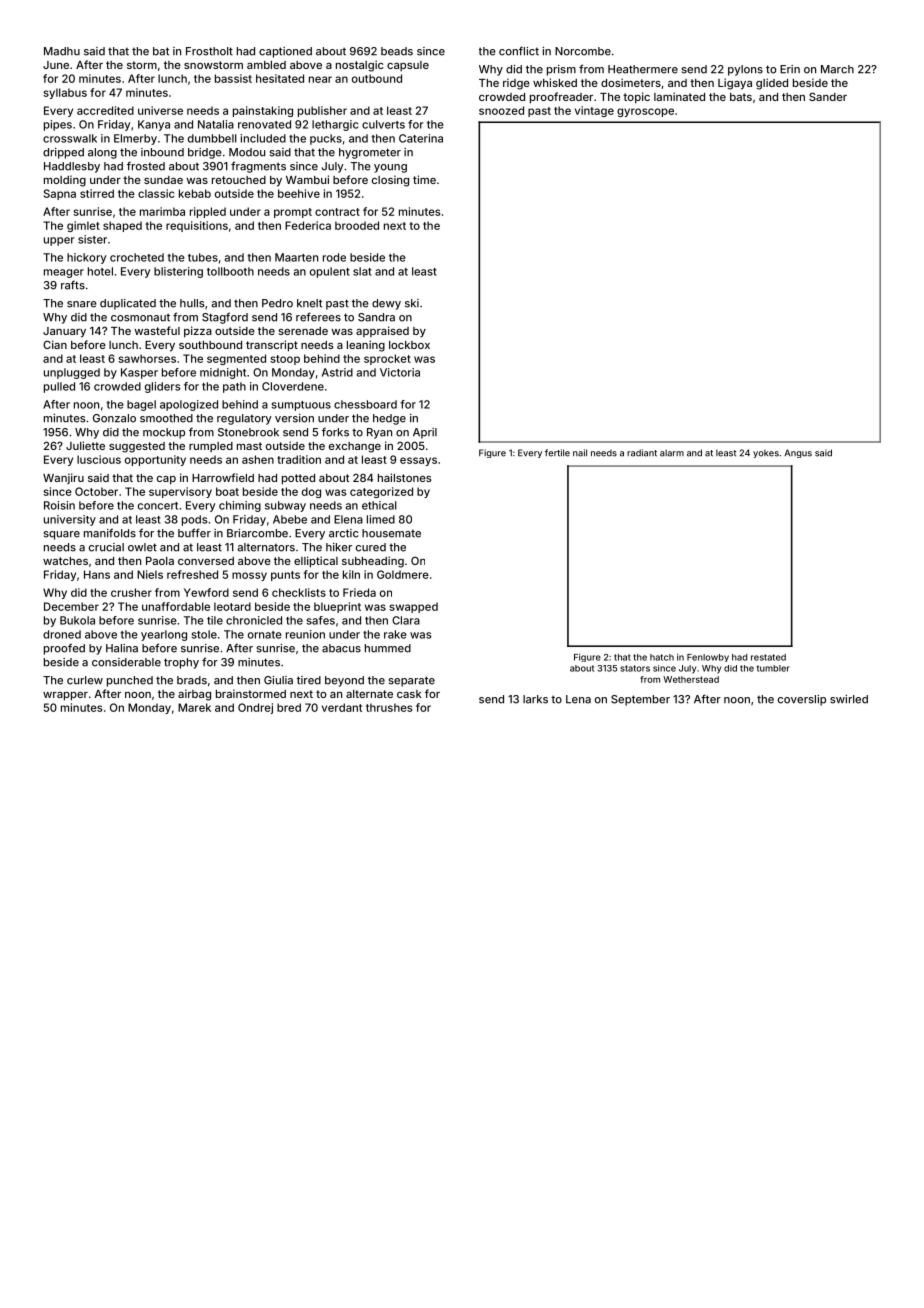 This screenshot has width=924, height=1308. What do you see at coordinates (389, 707) in the screenshot?
I see `thrushes` at bounding box center [389, 707].
